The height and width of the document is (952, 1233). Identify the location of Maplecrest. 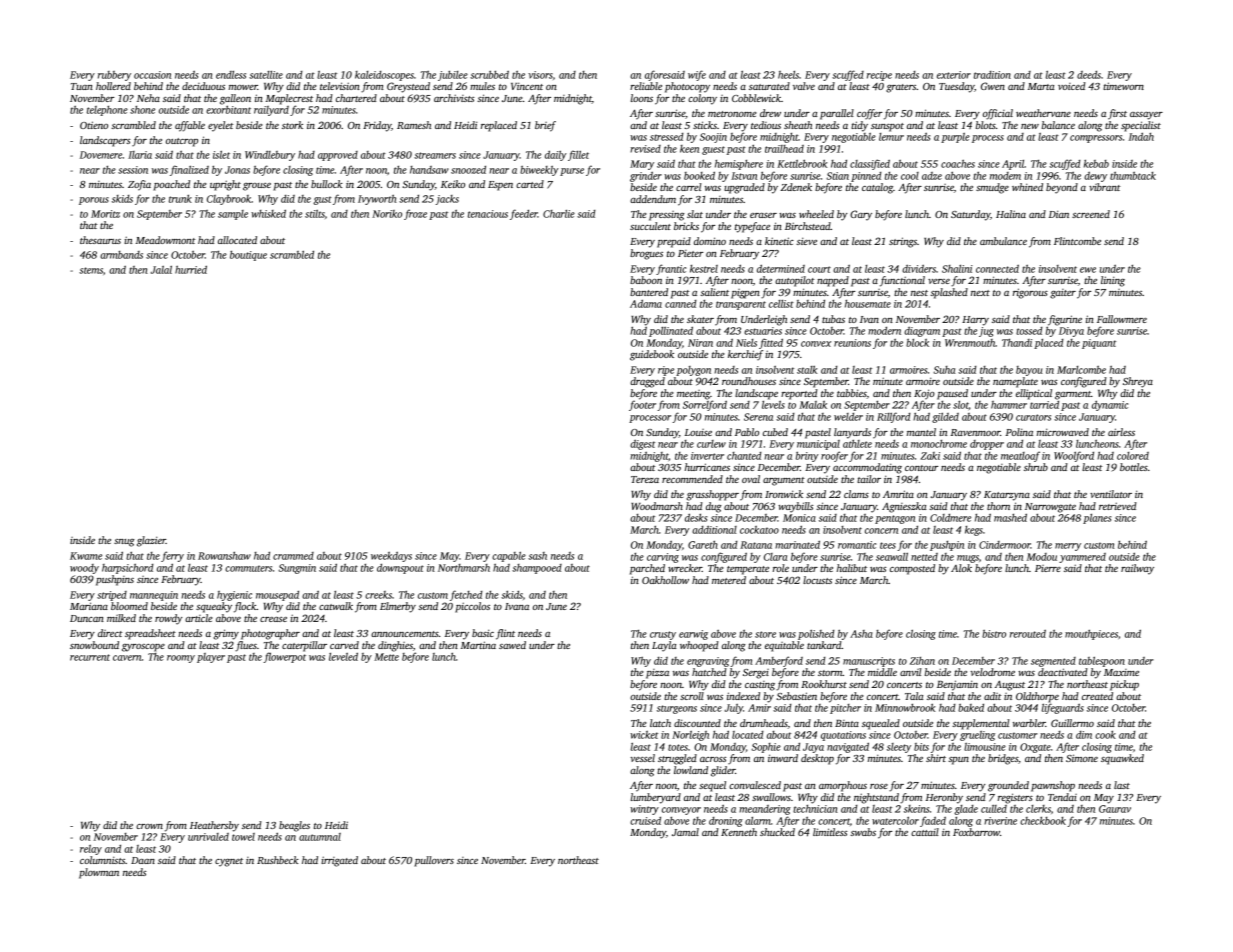
(289, 99).
